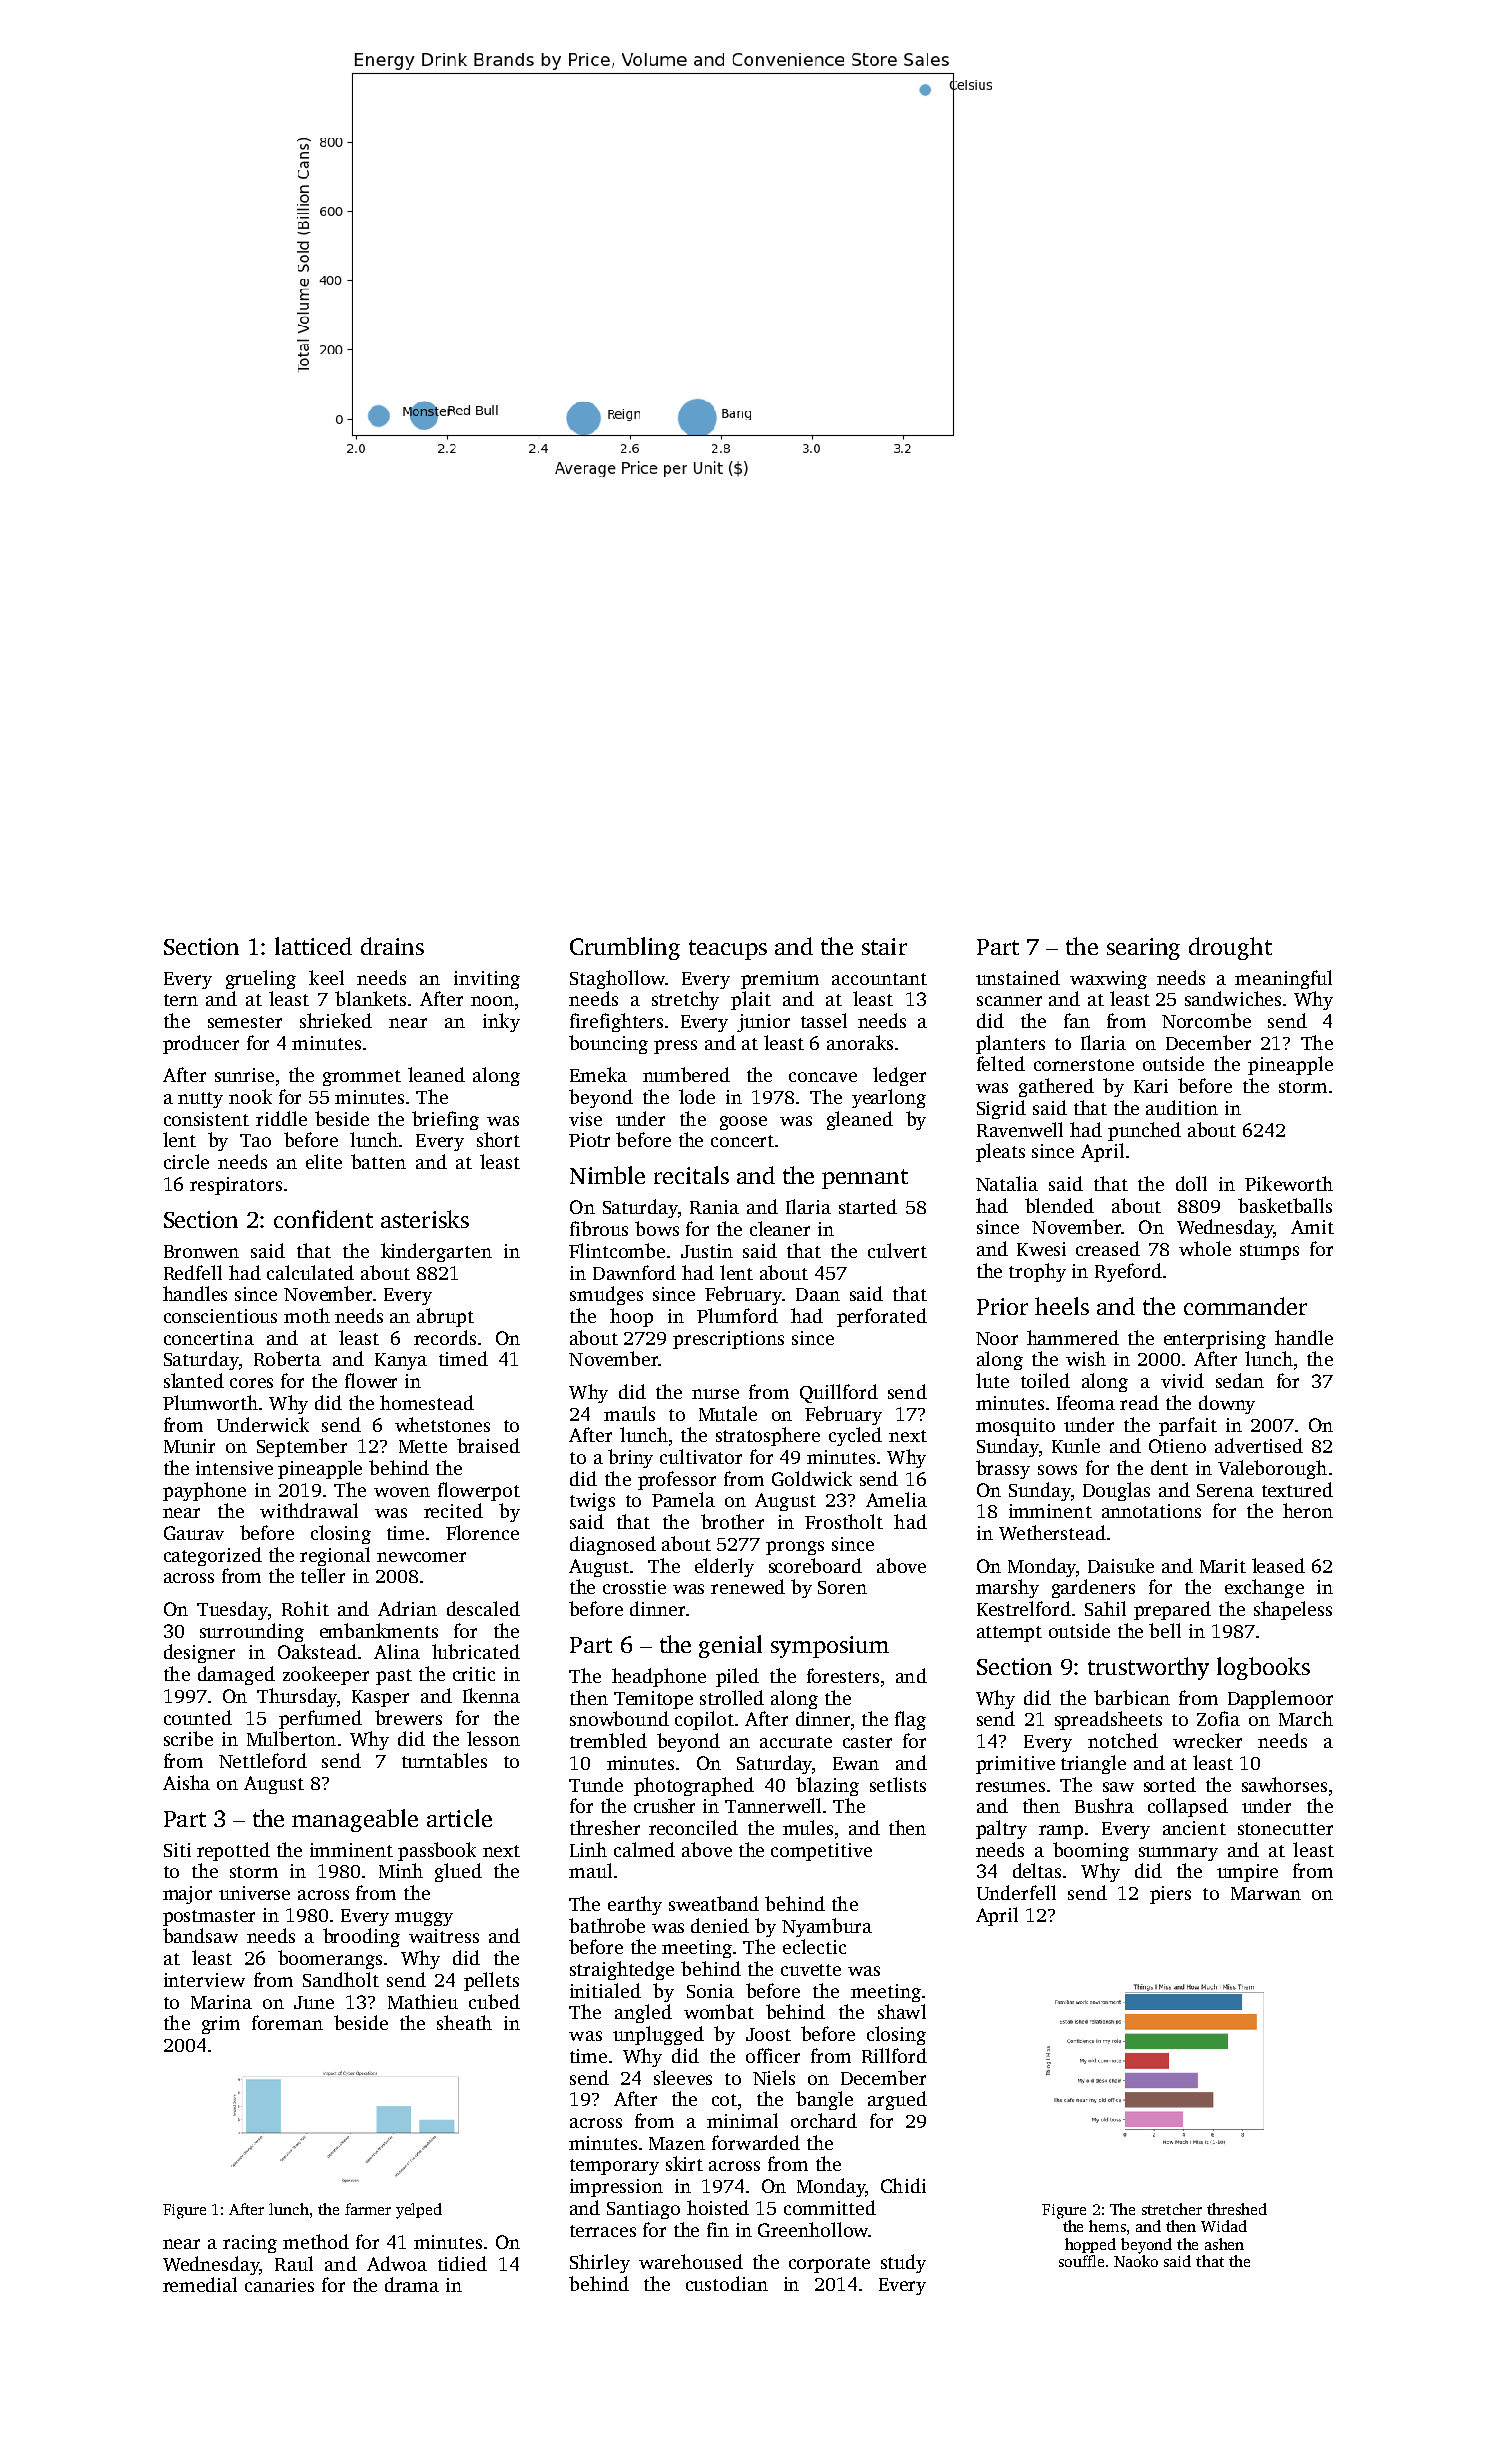 The height and width of the screenshot is (2464, 1496). What do you see at coordinates (1136, 2261) in the screenshot?
I see `Naoko` at bounding box center [1136, 2261].
